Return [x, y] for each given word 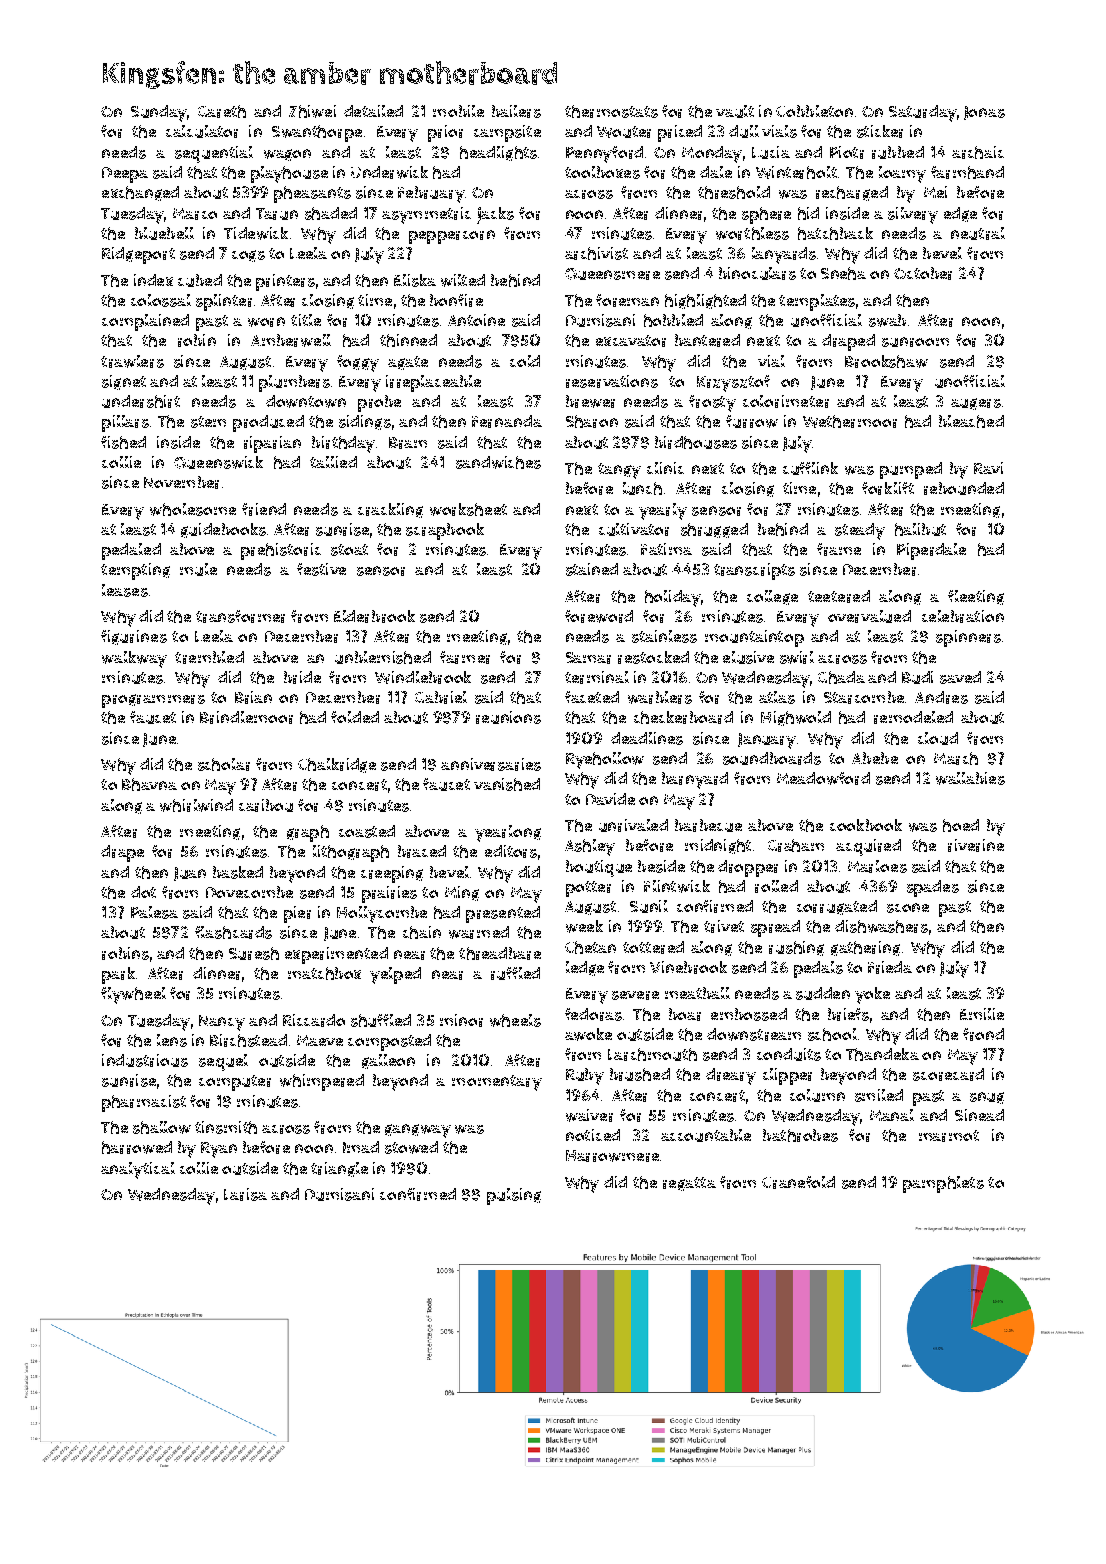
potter [588, 889]
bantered [707, 340]
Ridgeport [138, 255]
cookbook [866, 825]
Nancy [222, 1023]
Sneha [843, 273]
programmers [153, 701]
